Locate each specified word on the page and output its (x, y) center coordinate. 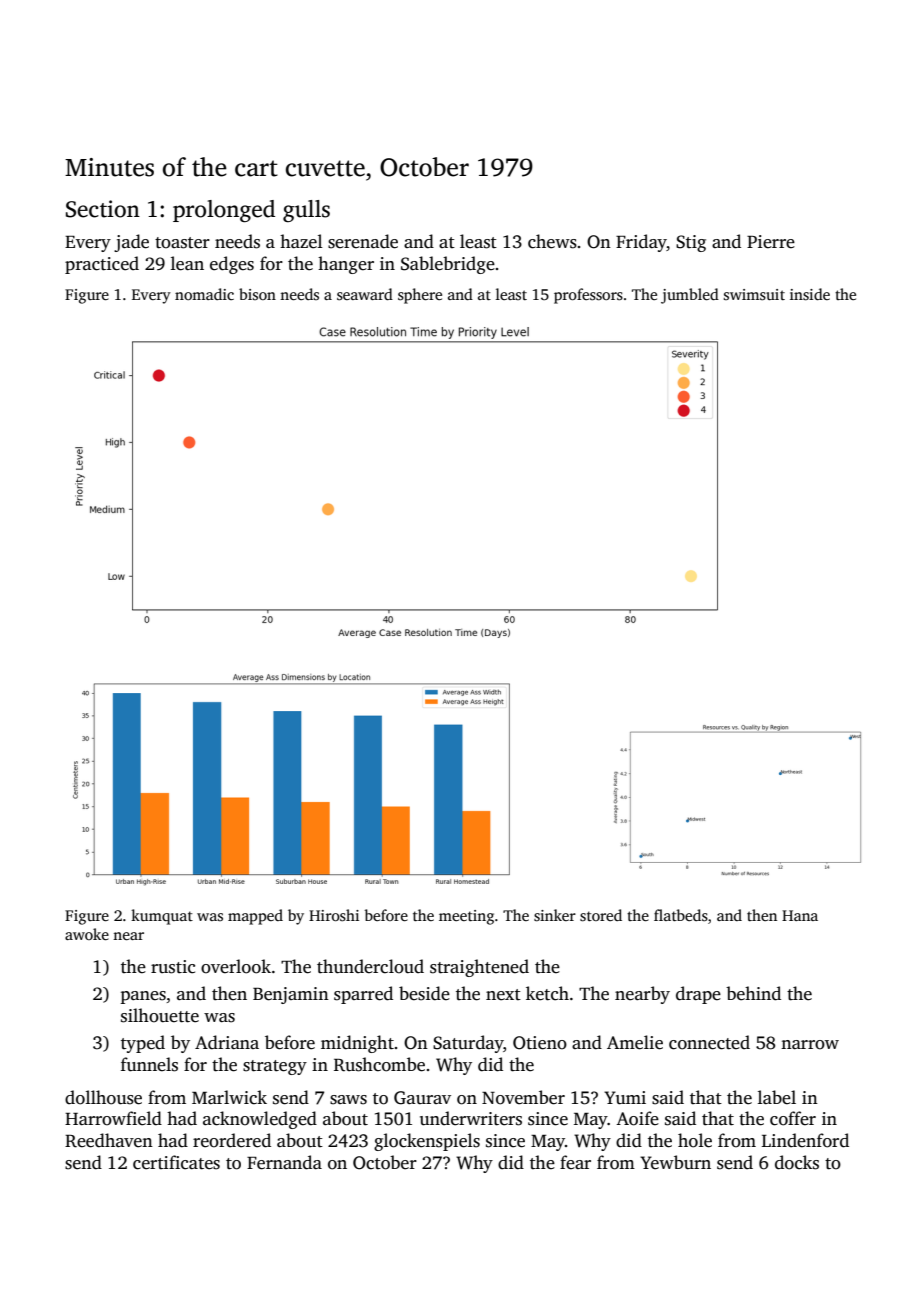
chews (552, 241)
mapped (255, 917)
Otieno (540, 1043)
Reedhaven (109, 1140)
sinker (555, 915)
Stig (691, 243)
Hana (800, 915)
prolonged (224, 211)
